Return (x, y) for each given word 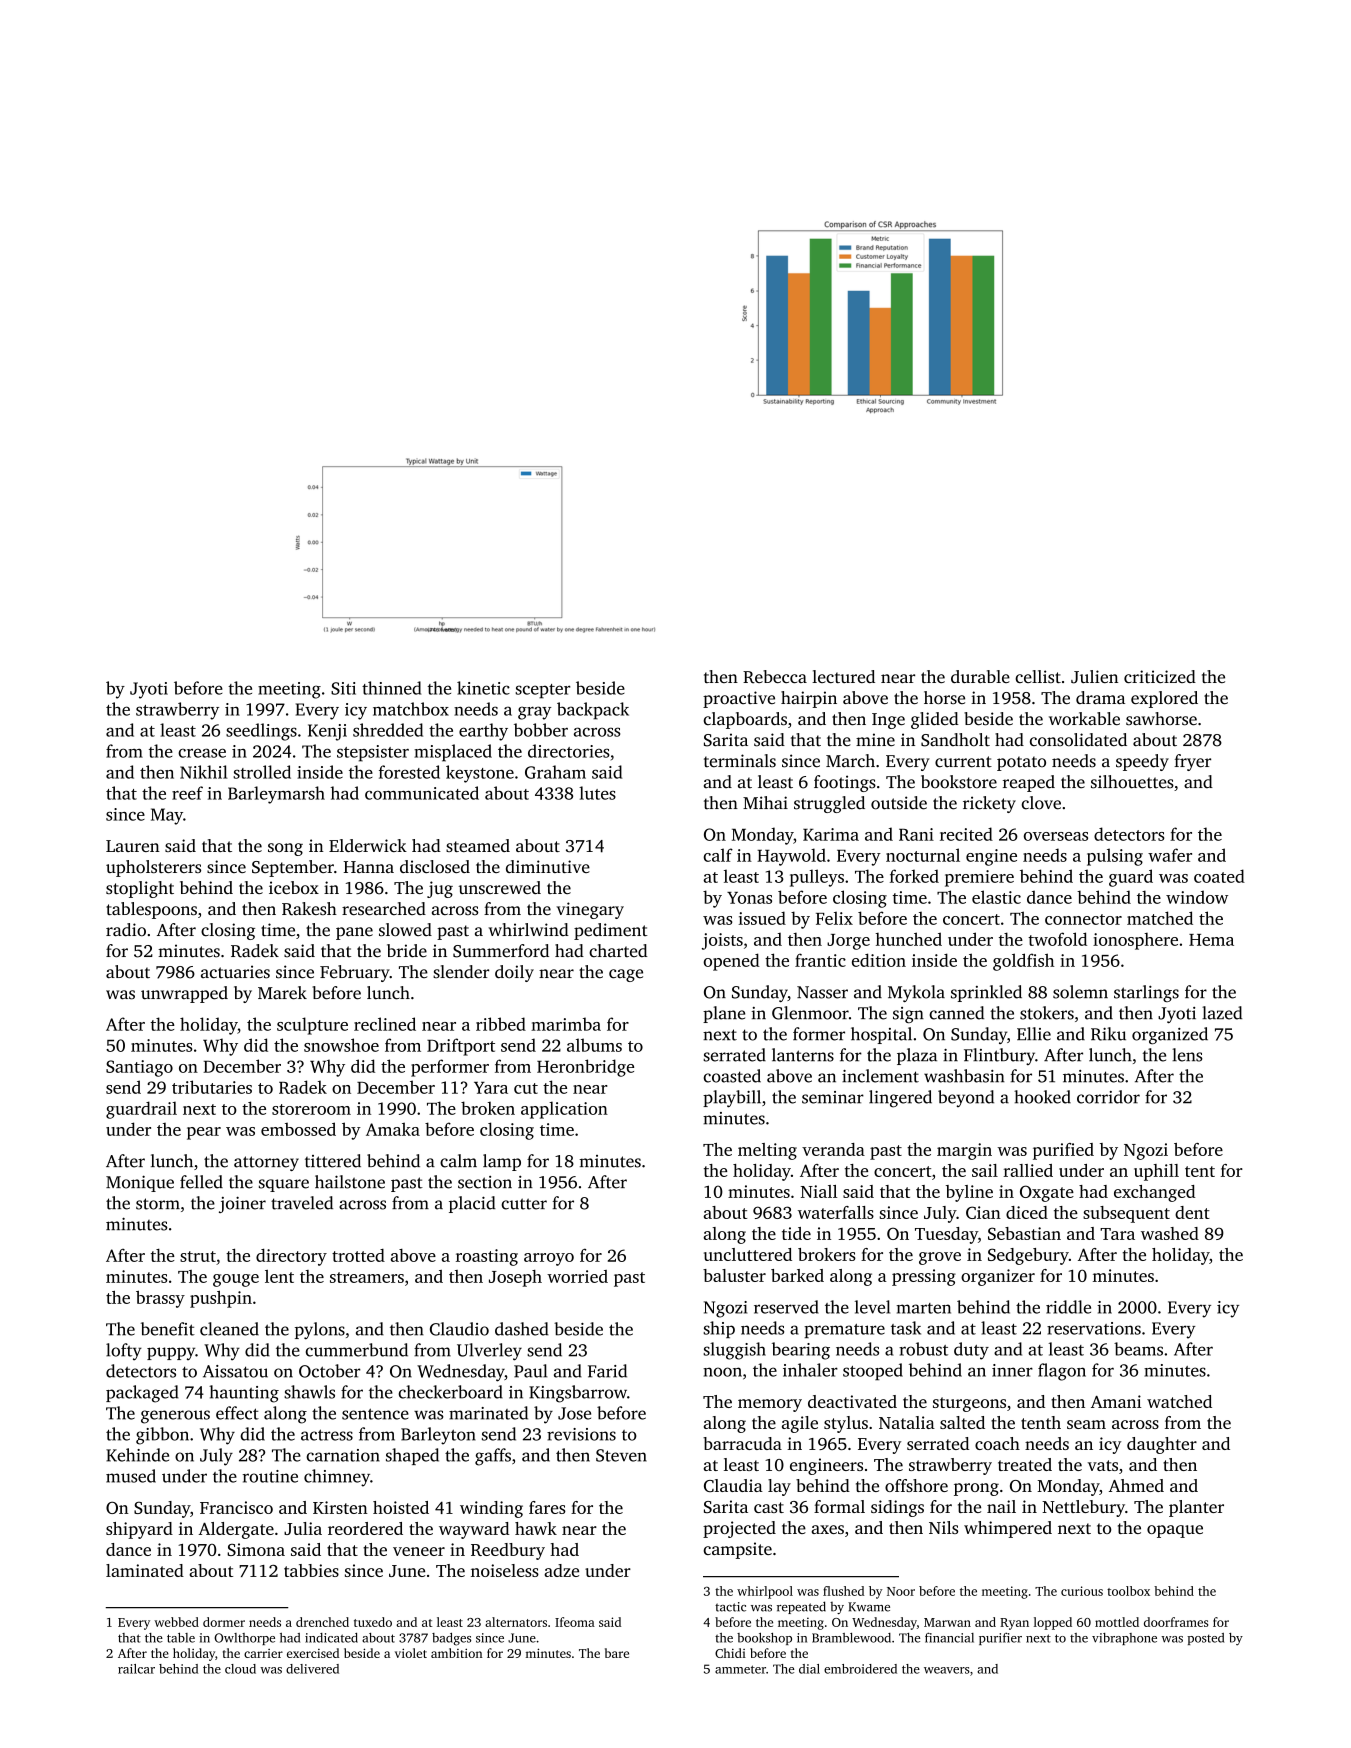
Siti (343, 688)
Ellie (1034, 1034)
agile (800, 1424)
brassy (160, 1299)
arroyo (549, 1259)
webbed (176, 1622)
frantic (820, 960)
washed (1170, 1233)
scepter (543, 691)
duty (971, 1351)
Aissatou (235, 1371)
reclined (385, 1024)
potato (1021, 763)
